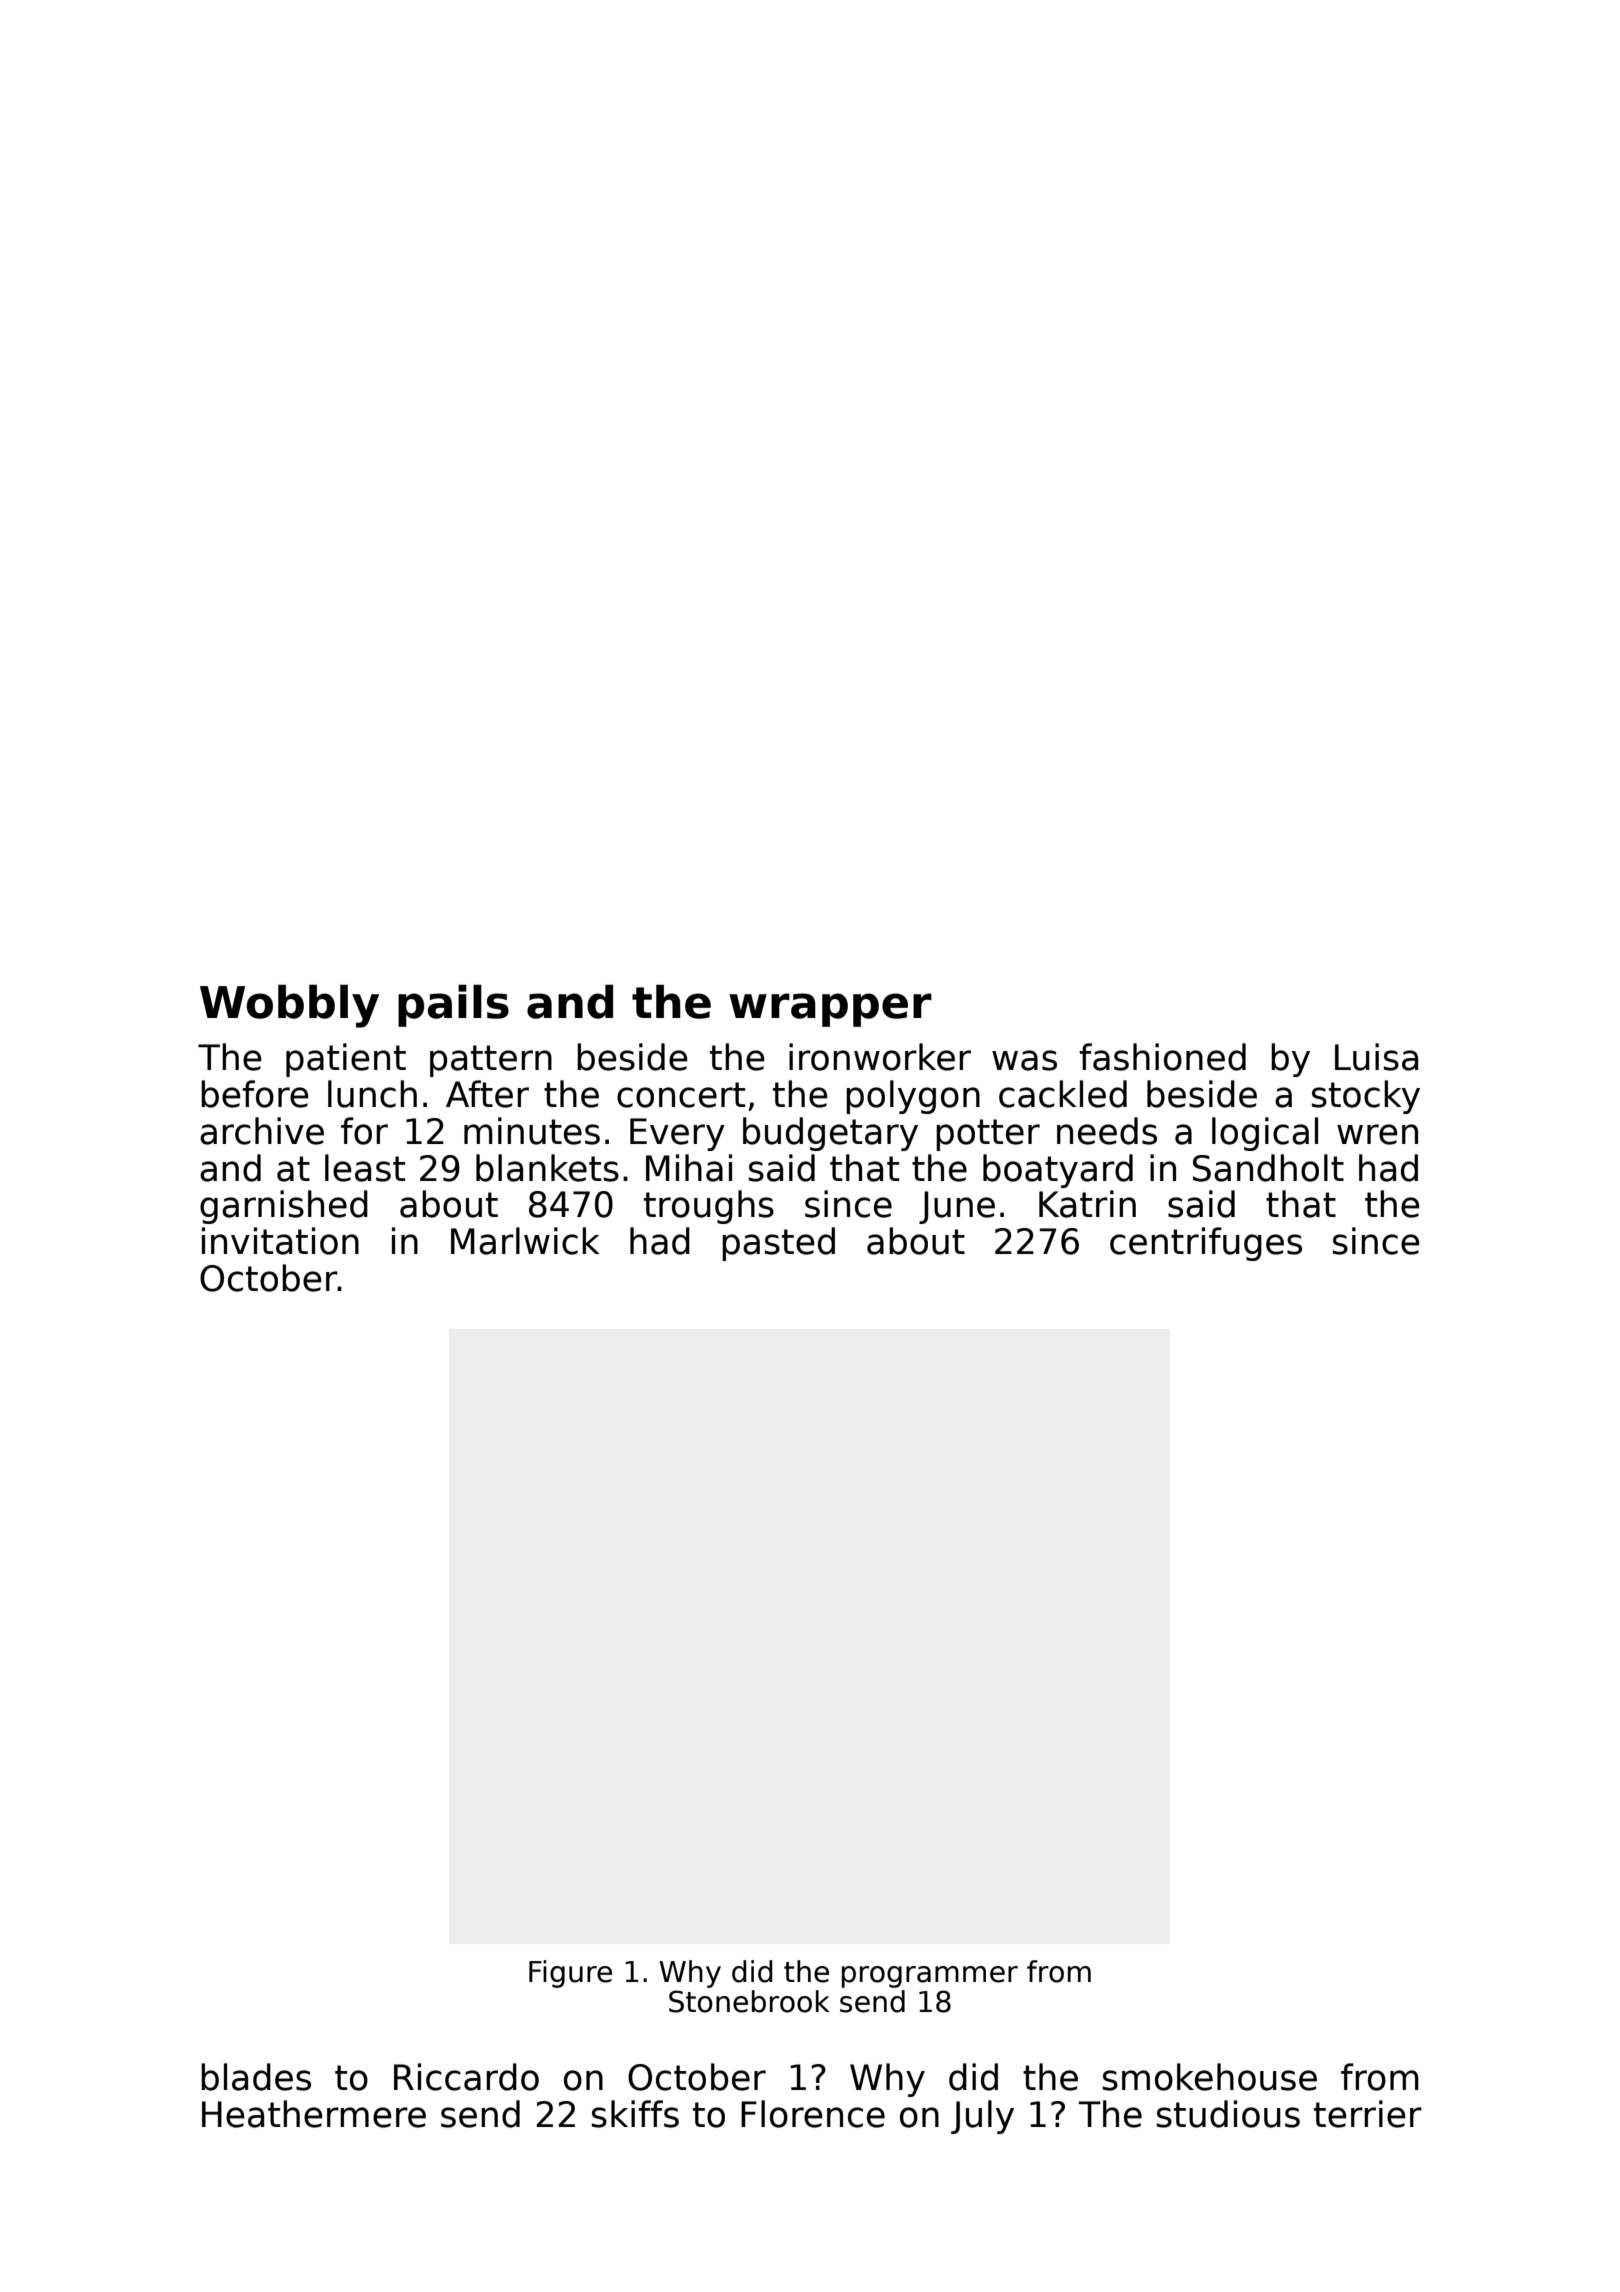  Describe the element at coordinates (280, 1241) in the screenshot. I see `invitation` at that location.
